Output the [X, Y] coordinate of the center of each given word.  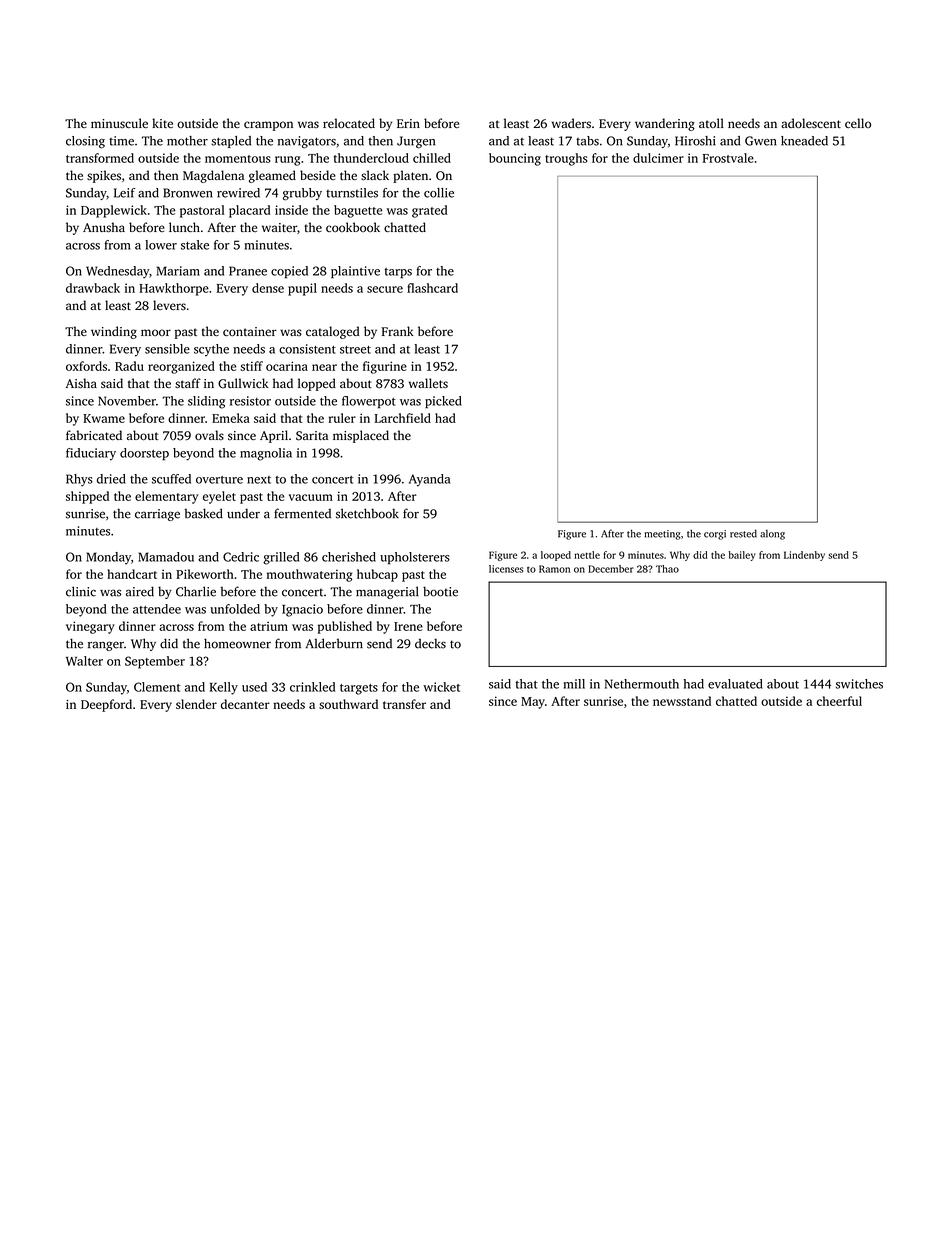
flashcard [432, 288]
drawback [93, 288]
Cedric [241, 557]
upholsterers [415, 558]
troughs [566, 159]
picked [443, 402]
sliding [206, 402]
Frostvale [728, 158]
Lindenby [804, 556]
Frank [397, 331]
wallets [428, 383]
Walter [84, 661]
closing [85, 142]
